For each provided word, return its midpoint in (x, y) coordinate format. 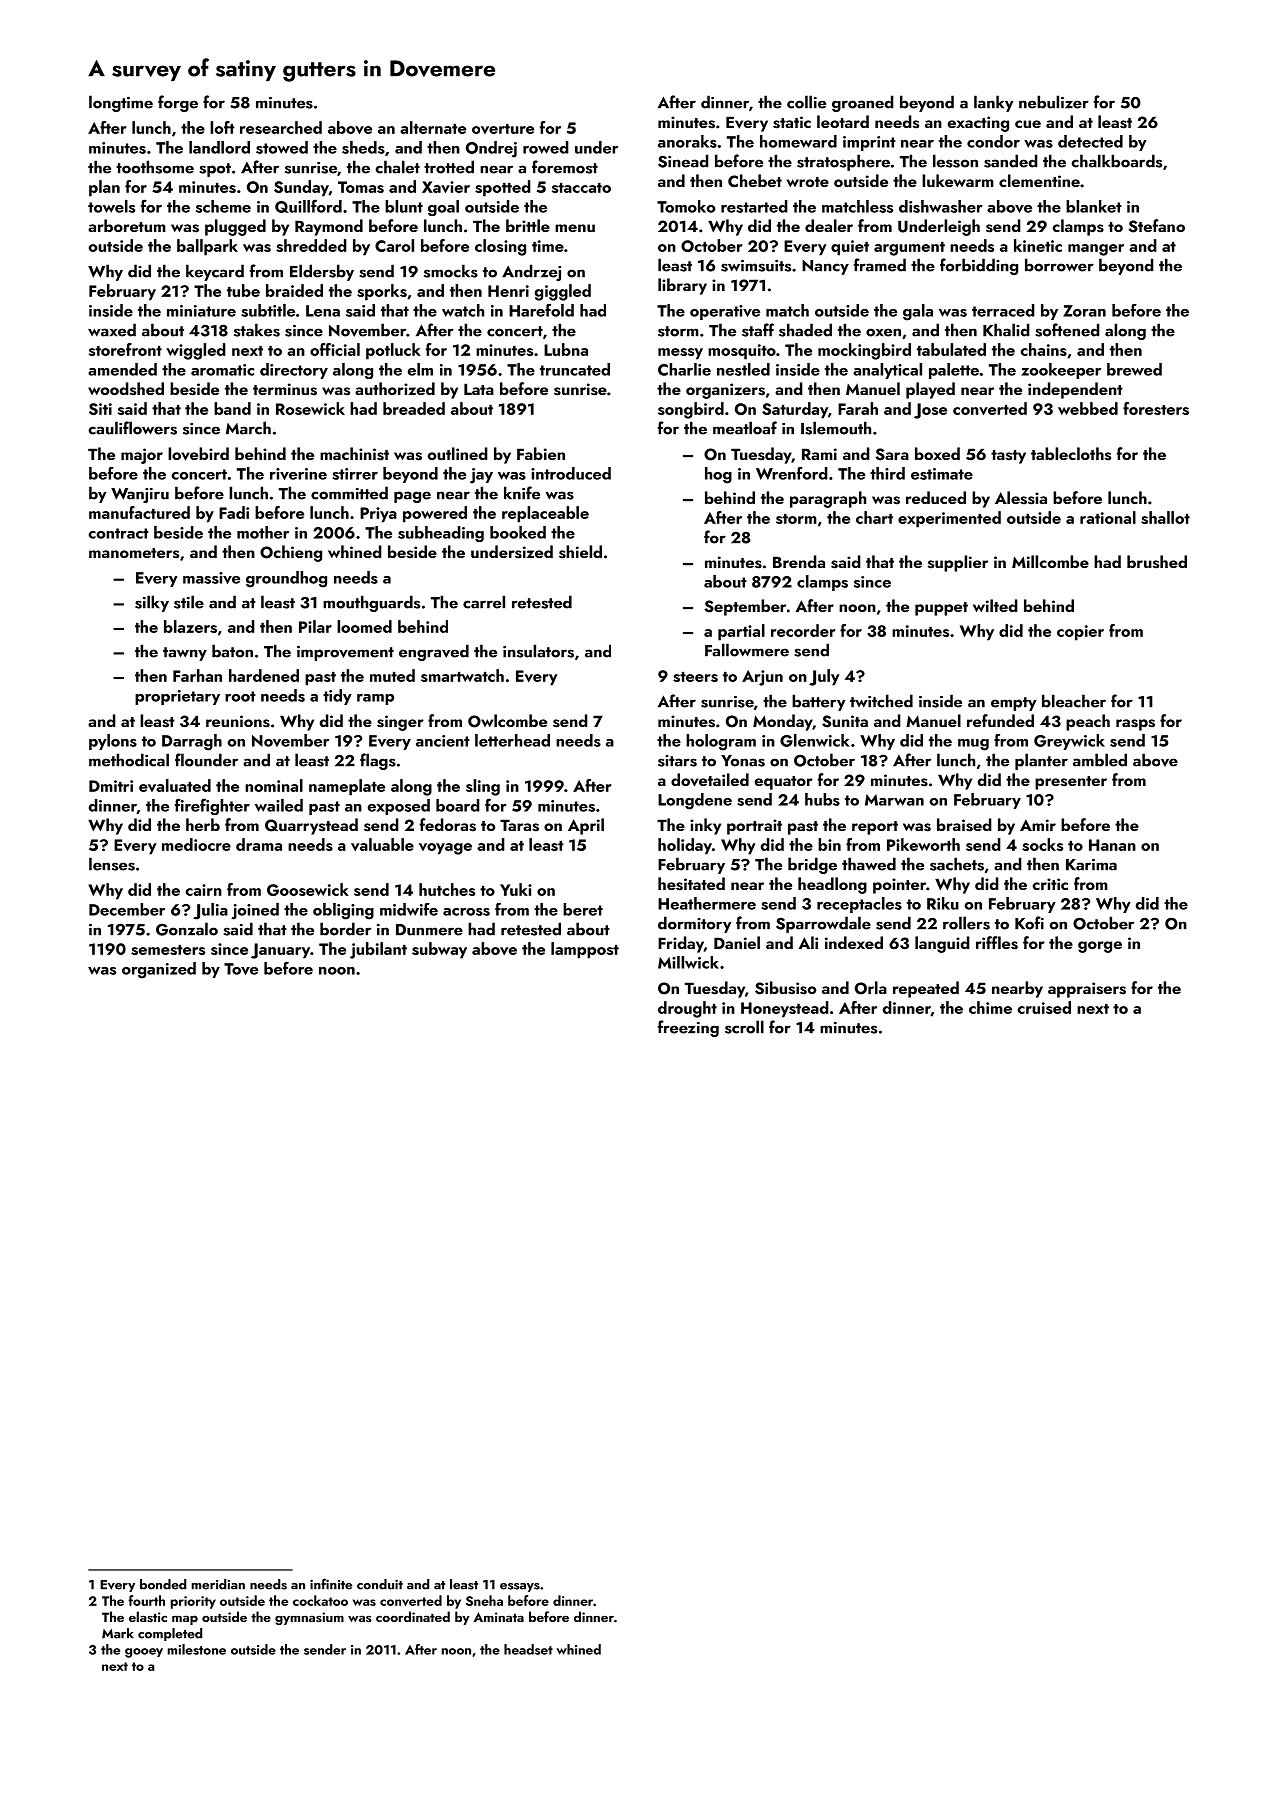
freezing (688, 1028)
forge (178, 103)
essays (520, 1587)
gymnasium (309, 1618)
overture (503, 129)
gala (918, 312)
